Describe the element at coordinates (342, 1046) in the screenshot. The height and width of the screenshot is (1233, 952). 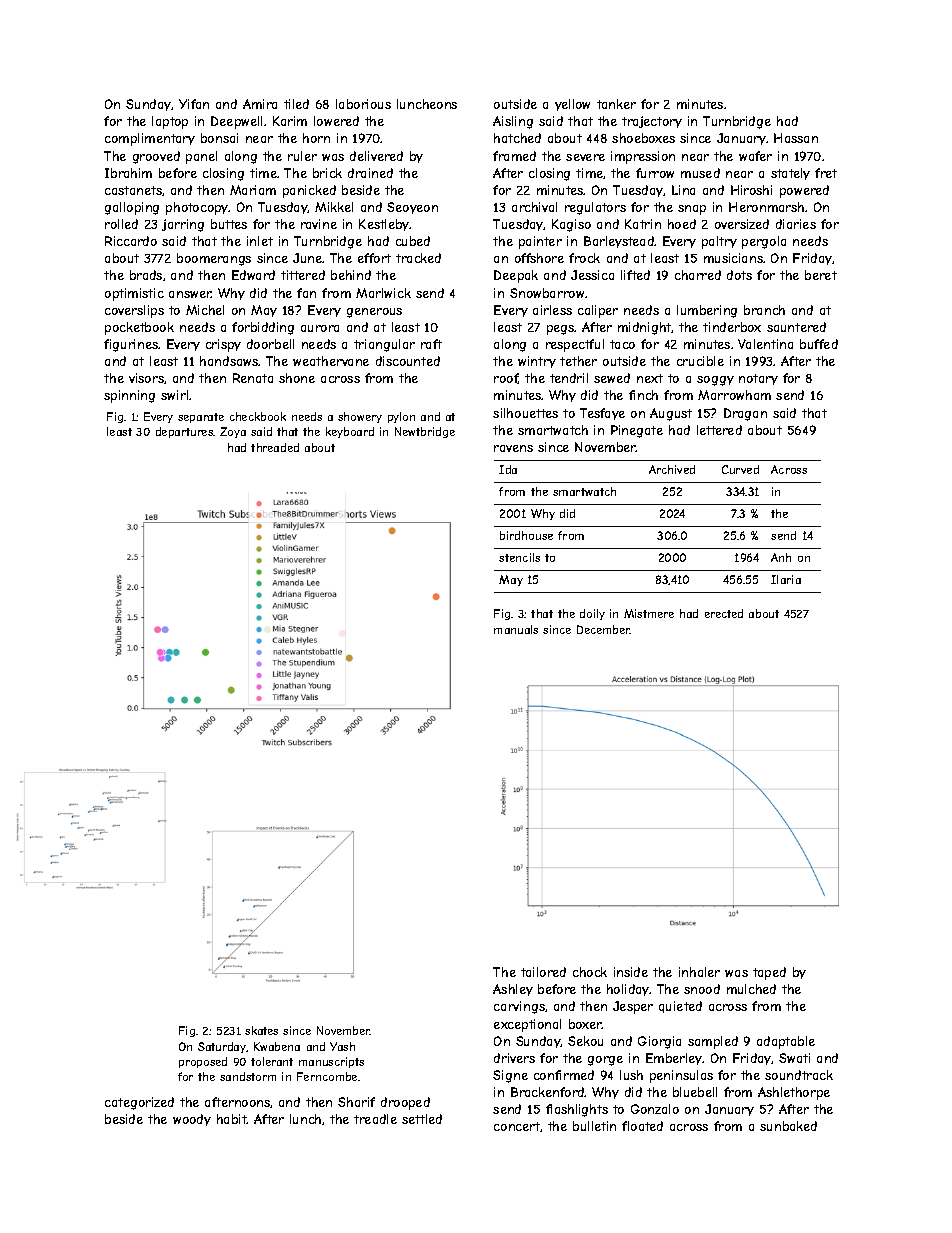
I see `Yash` at that location.
